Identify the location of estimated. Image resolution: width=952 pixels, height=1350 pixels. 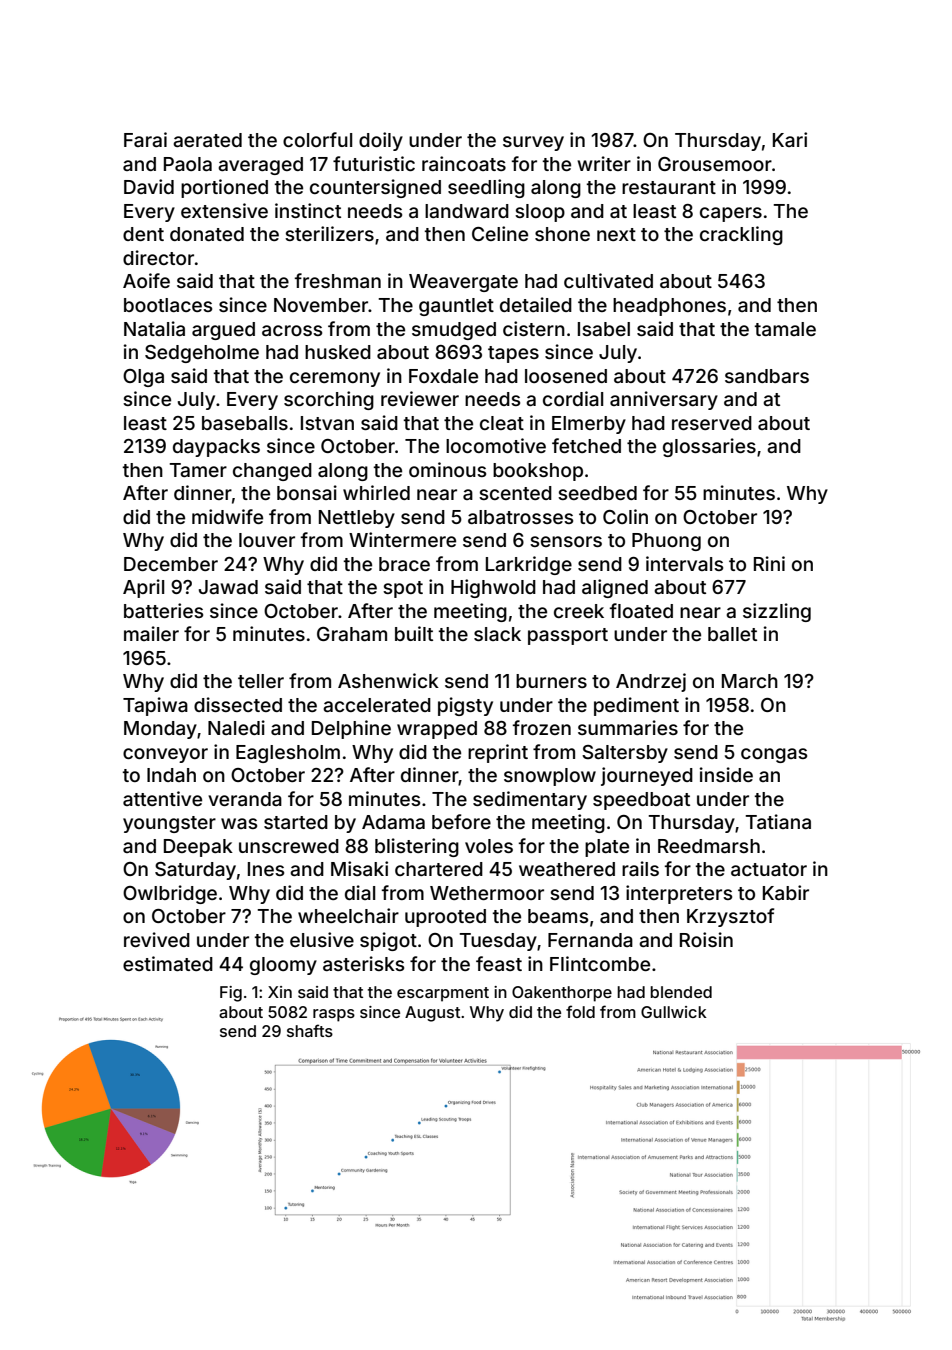
(168, 963).
